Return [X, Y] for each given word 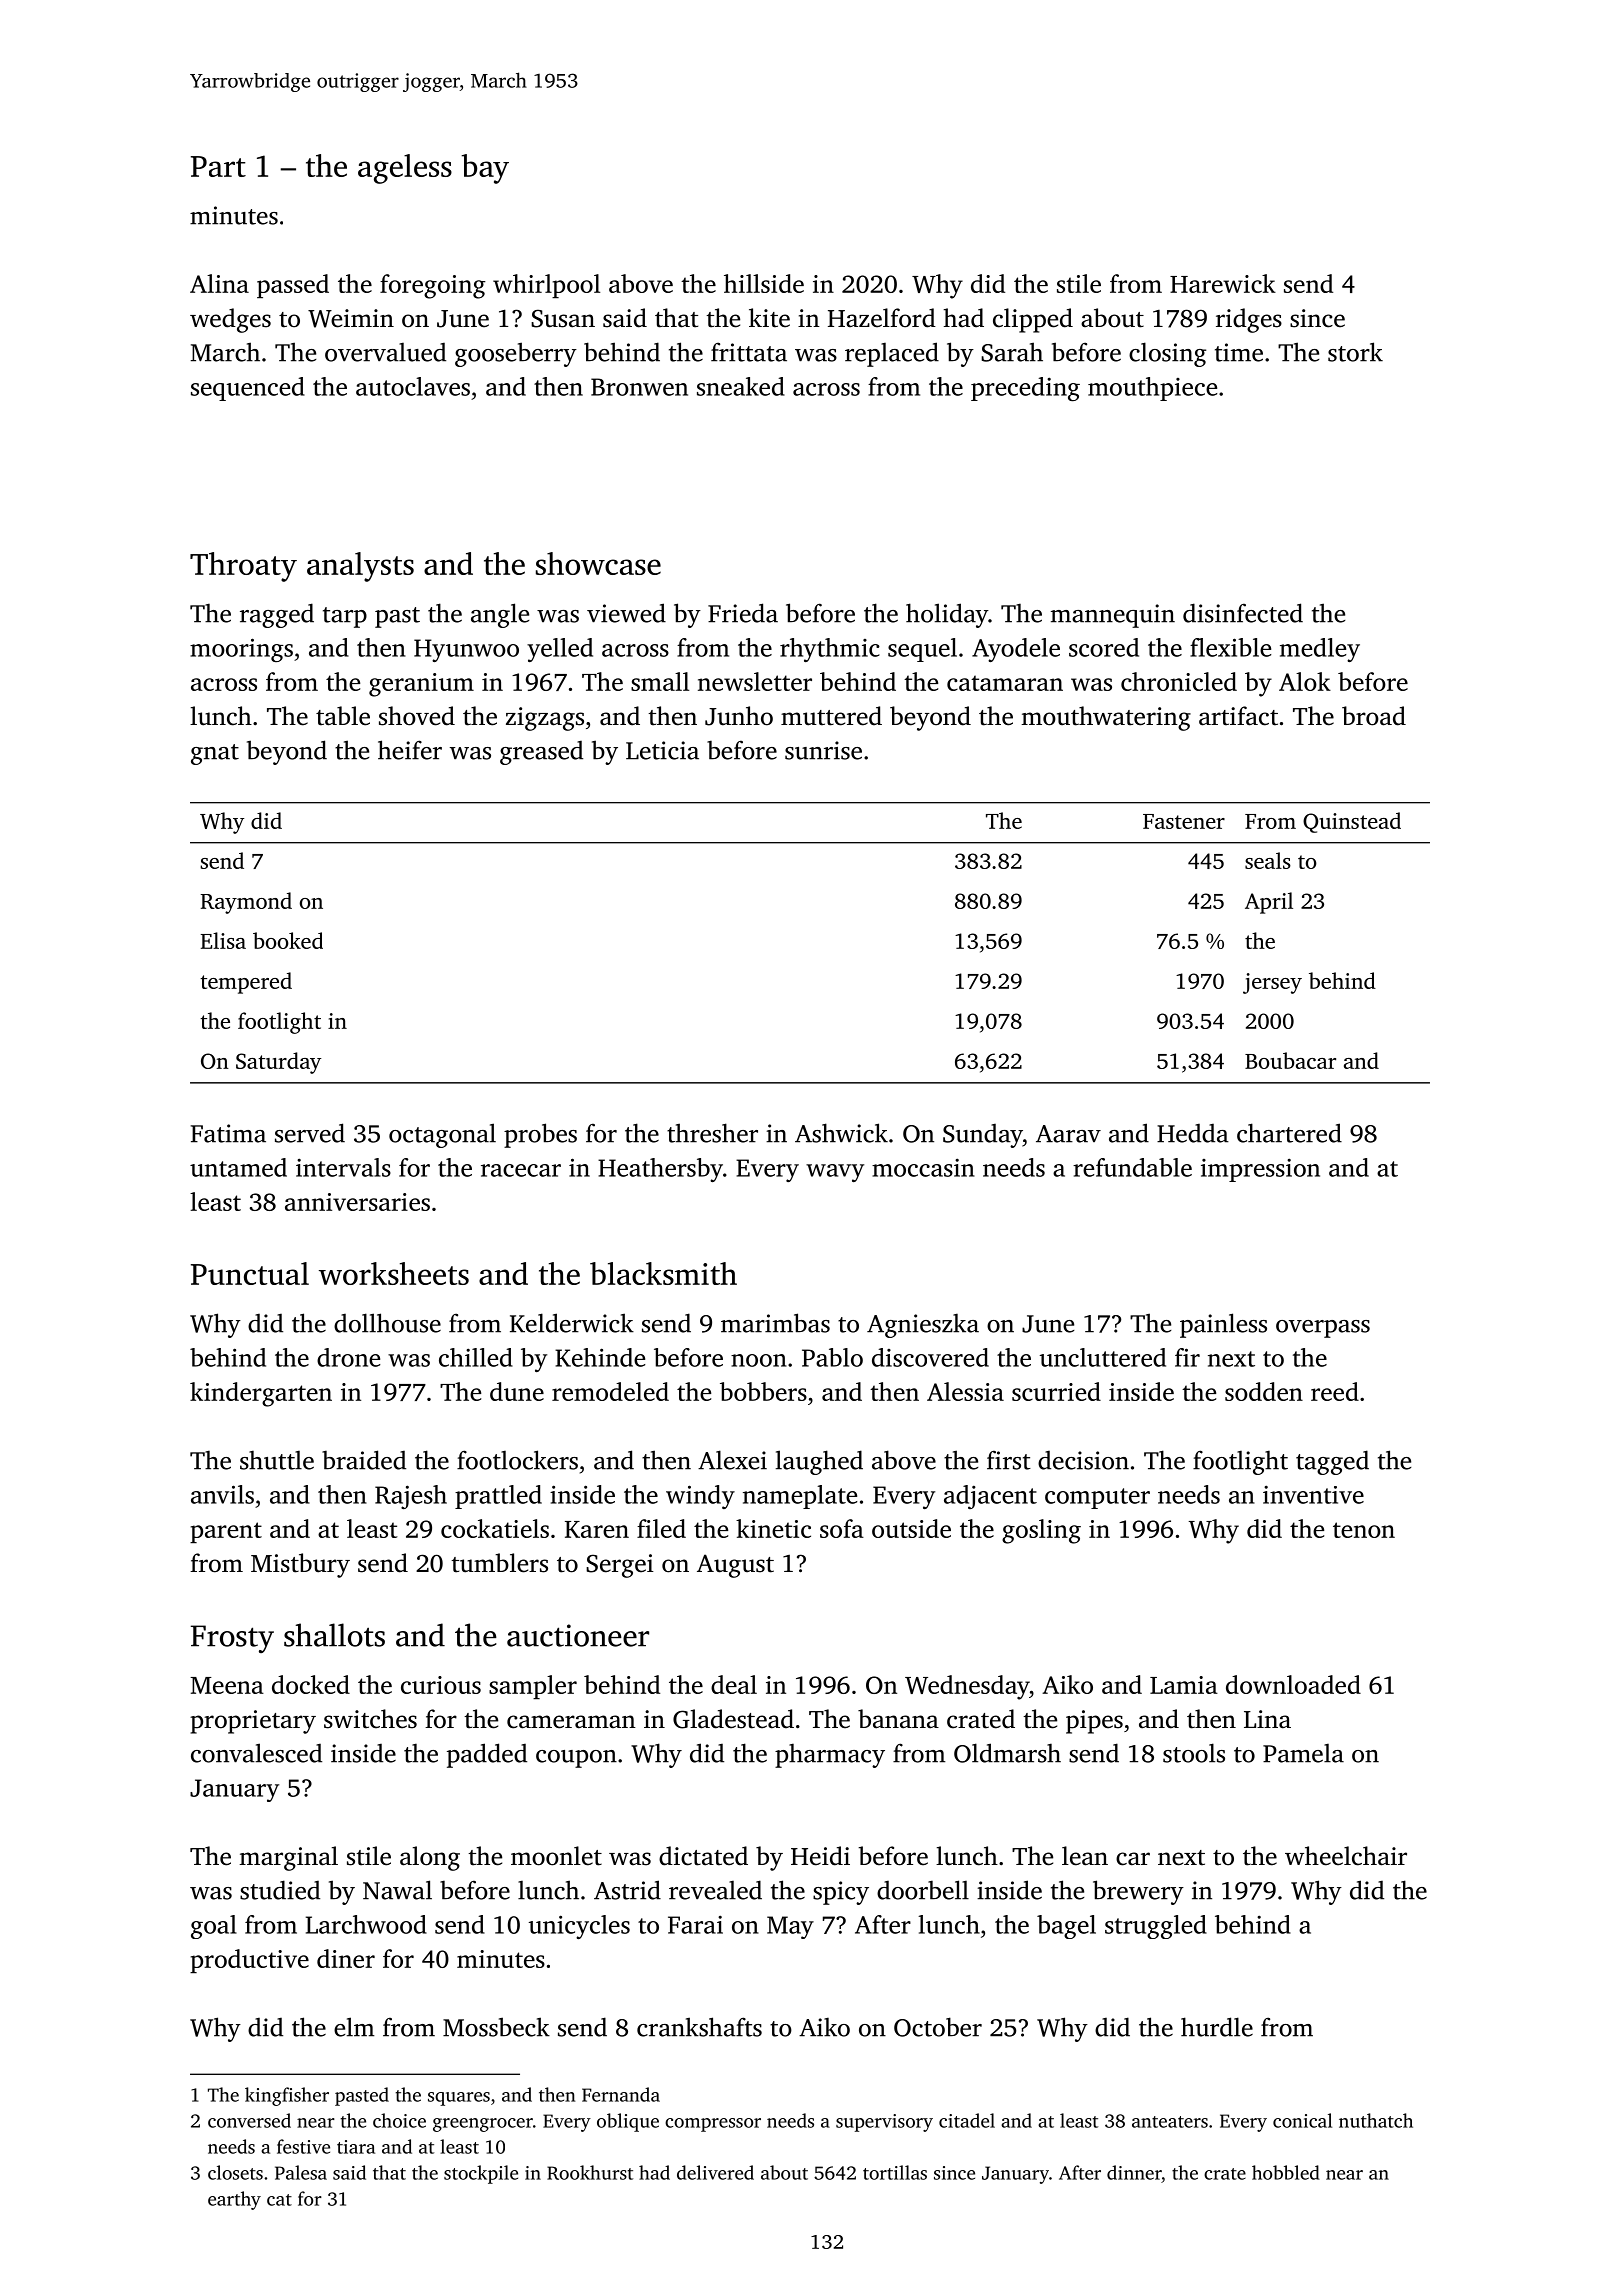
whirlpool [546, 286]
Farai [695, 1924]
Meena [227, 1685]
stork [1355, 352]
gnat [215, 754]
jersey [1272, 983]
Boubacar [1290, 1060]
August [735, 1566]
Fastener [1184, 821]
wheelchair [1346, 1856]
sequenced [248, 389]
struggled [1156, 1927]
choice [399, 2120]
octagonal [442, 1135]
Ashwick [841, 1133]
